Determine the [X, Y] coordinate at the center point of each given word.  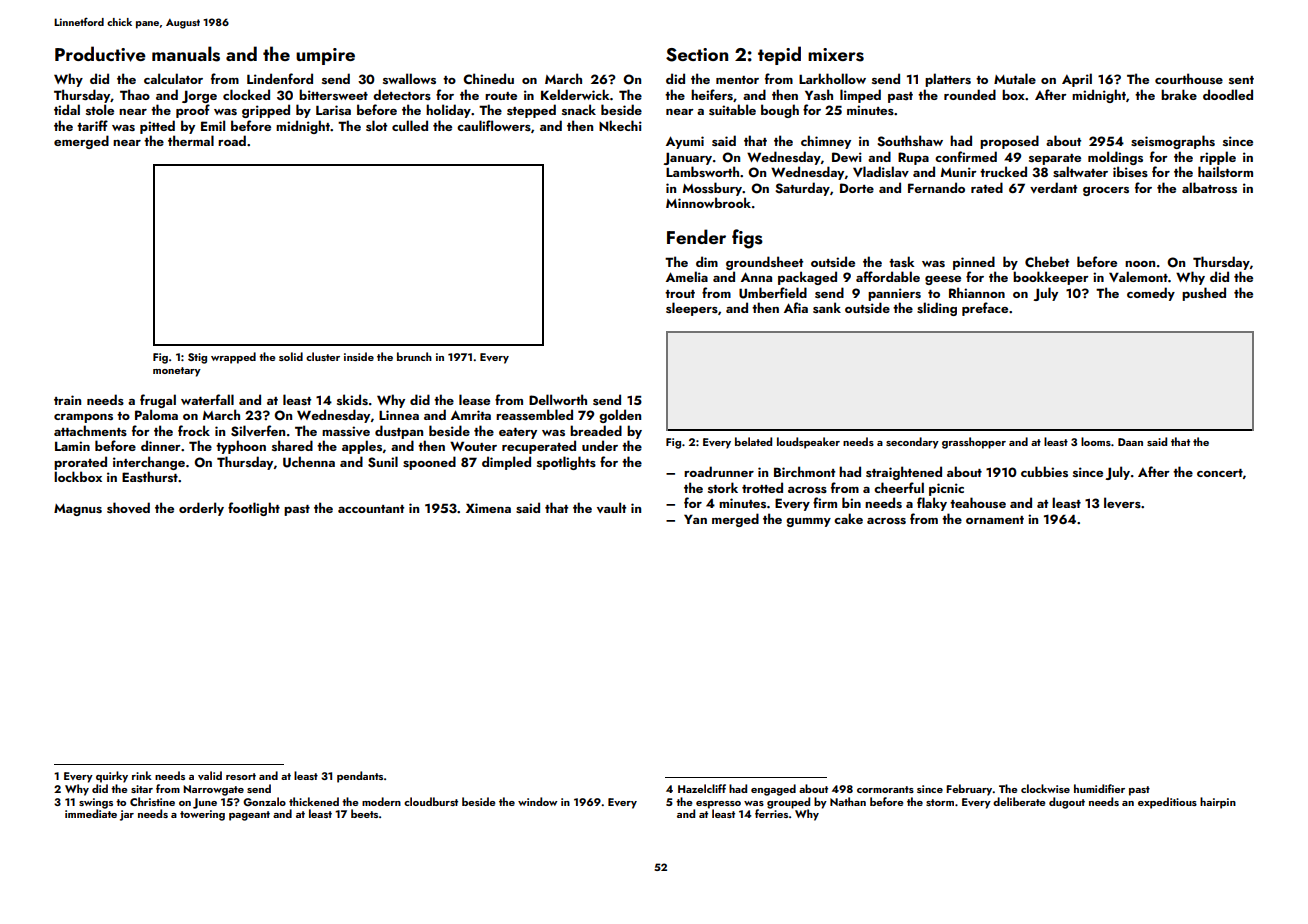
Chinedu [488, 78]
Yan [695, 519]
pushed [1204, 294]
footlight [254, 509]
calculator [173, 78]
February [969, 790]
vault [611, 507]
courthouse [1189, 78]
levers [1122, 502]
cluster [323, 356]
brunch [414, 356]
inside [359, 356]
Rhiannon [977, 292]
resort [241, 776]
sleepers [692, 309]
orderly [201, 509]
